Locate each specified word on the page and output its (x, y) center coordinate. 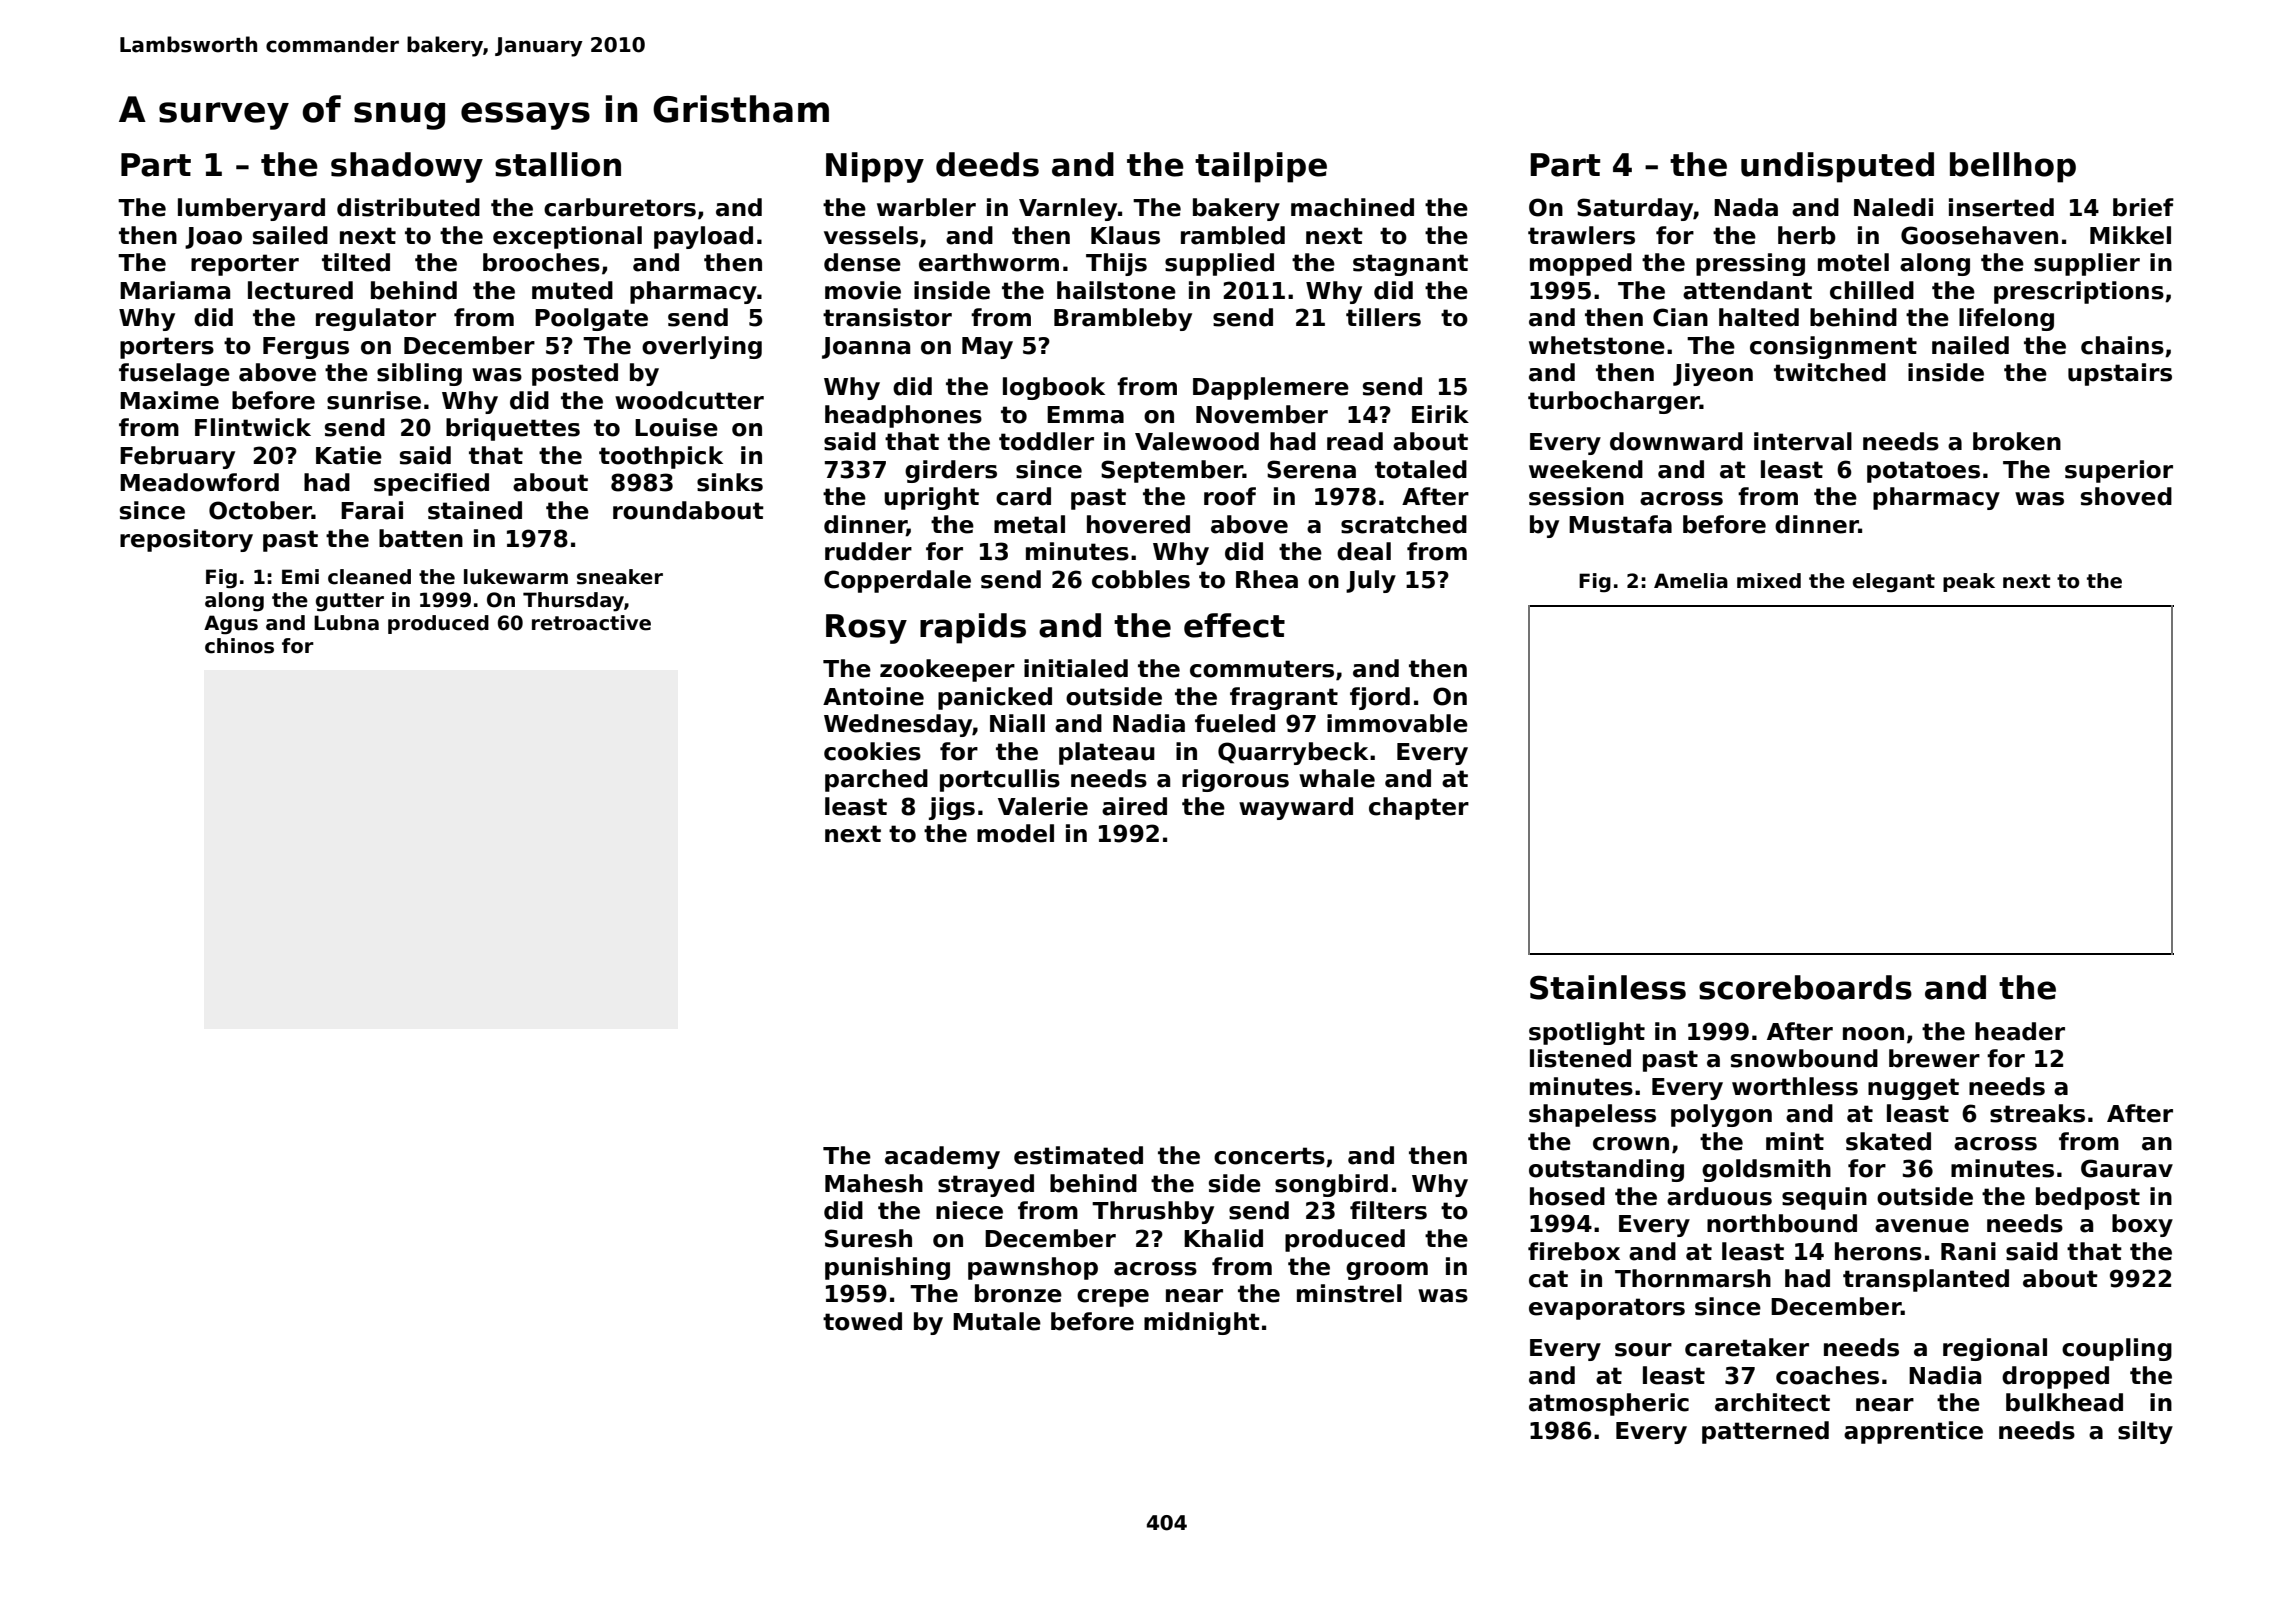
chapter (1419, 808)
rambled (1233, 235)
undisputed (1837, 167)
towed (862, 1321)
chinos (239, 646)
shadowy (407, 167)
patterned (1765, 1432)
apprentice (1913, 1432)
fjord (1380, 698)
